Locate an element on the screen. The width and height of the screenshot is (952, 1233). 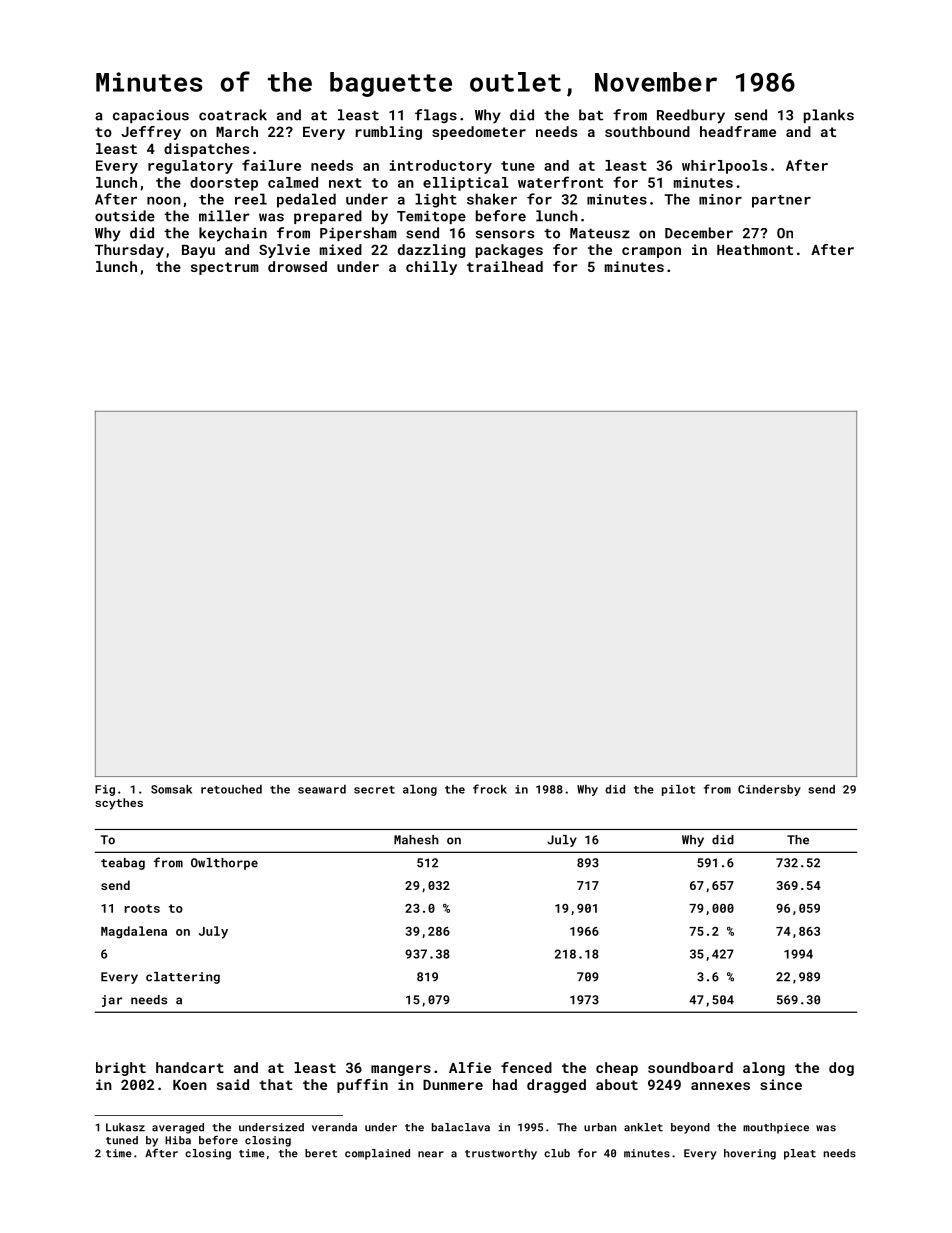
Thursday is located at coordinates (129, 251).
